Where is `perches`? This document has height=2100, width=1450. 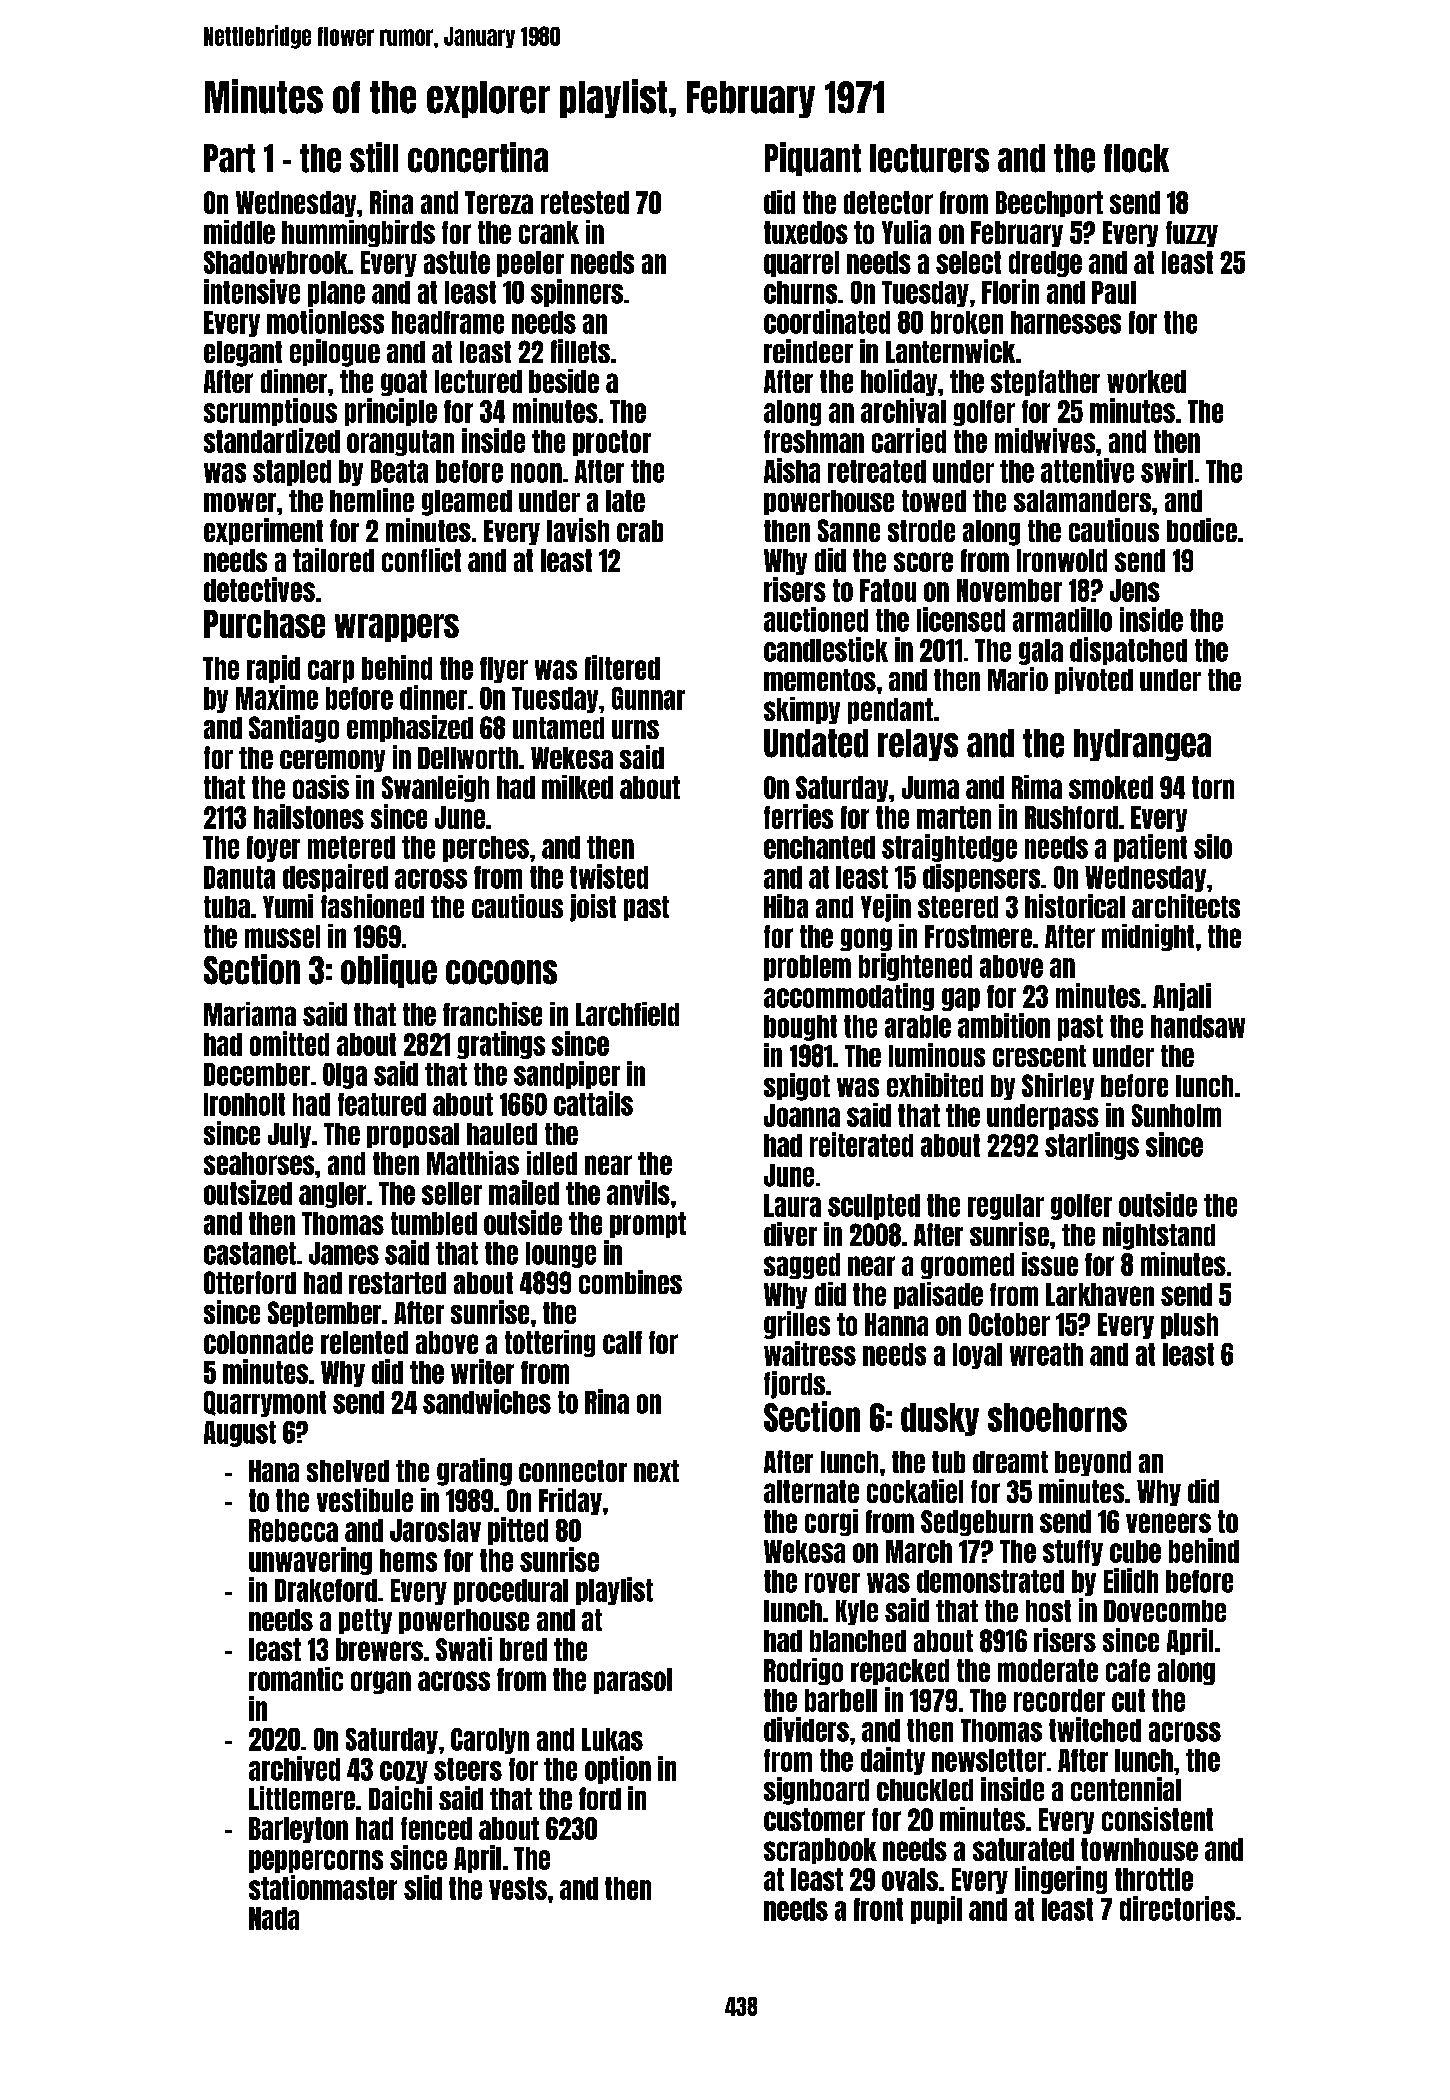 perches is located at coordinates (486, 849).
